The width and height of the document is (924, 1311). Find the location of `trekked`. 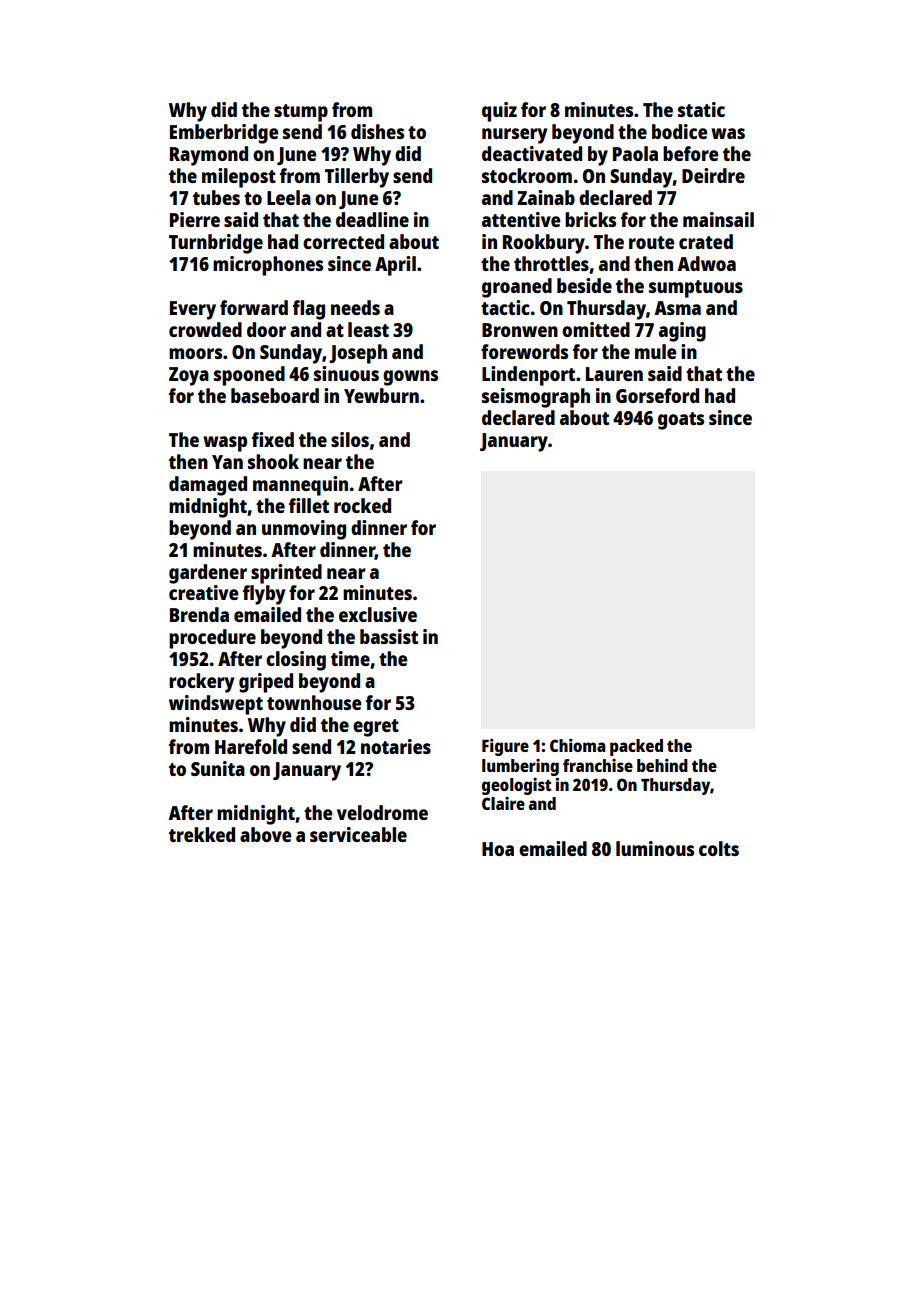

trekked is located at coordinates (202, 834).
